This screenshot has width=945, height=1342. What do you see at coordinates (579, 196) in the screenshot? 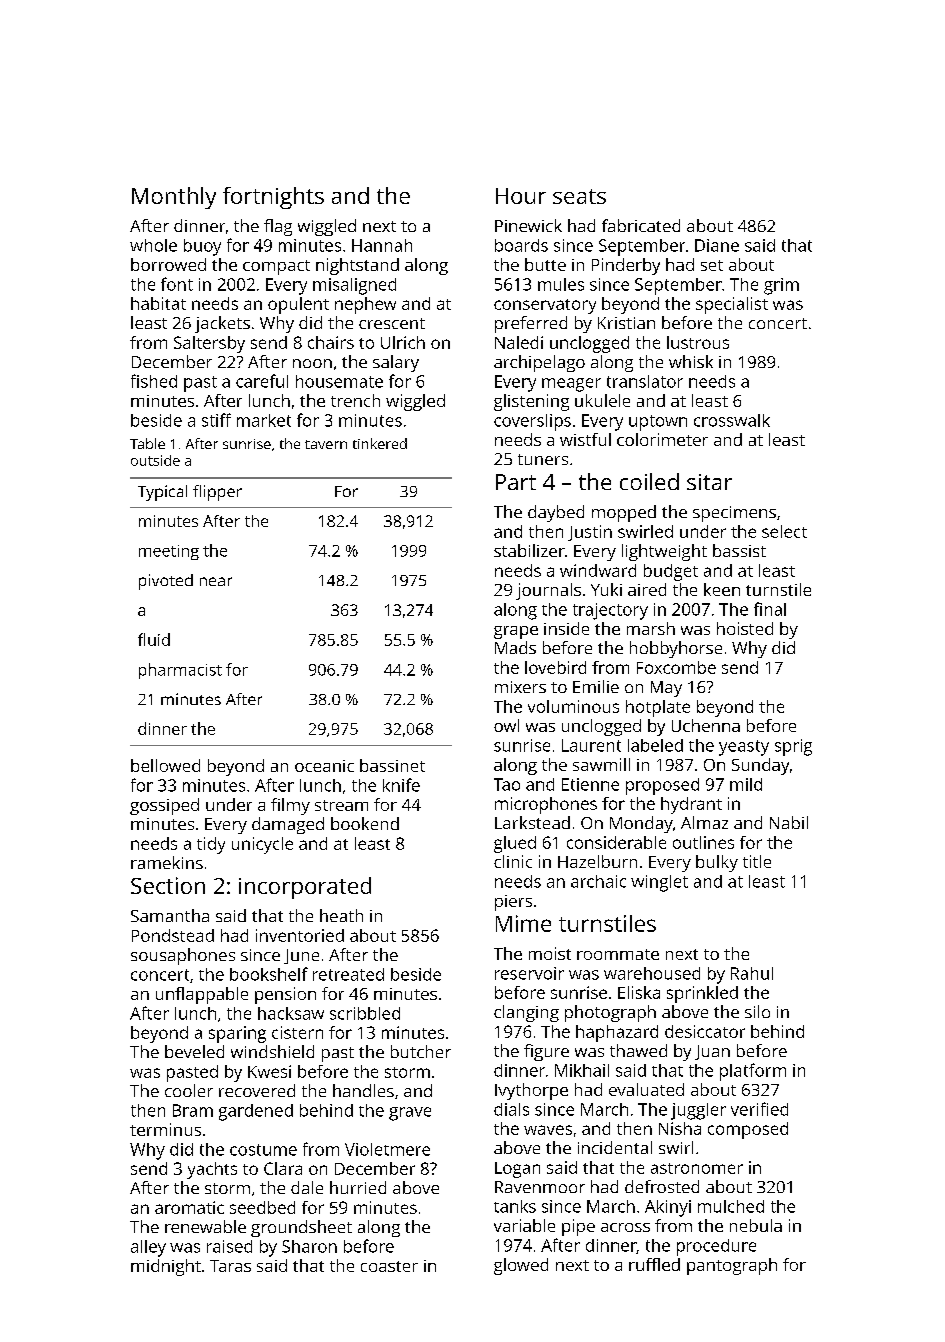
I see `seats` at bounding box center [579, 196].
